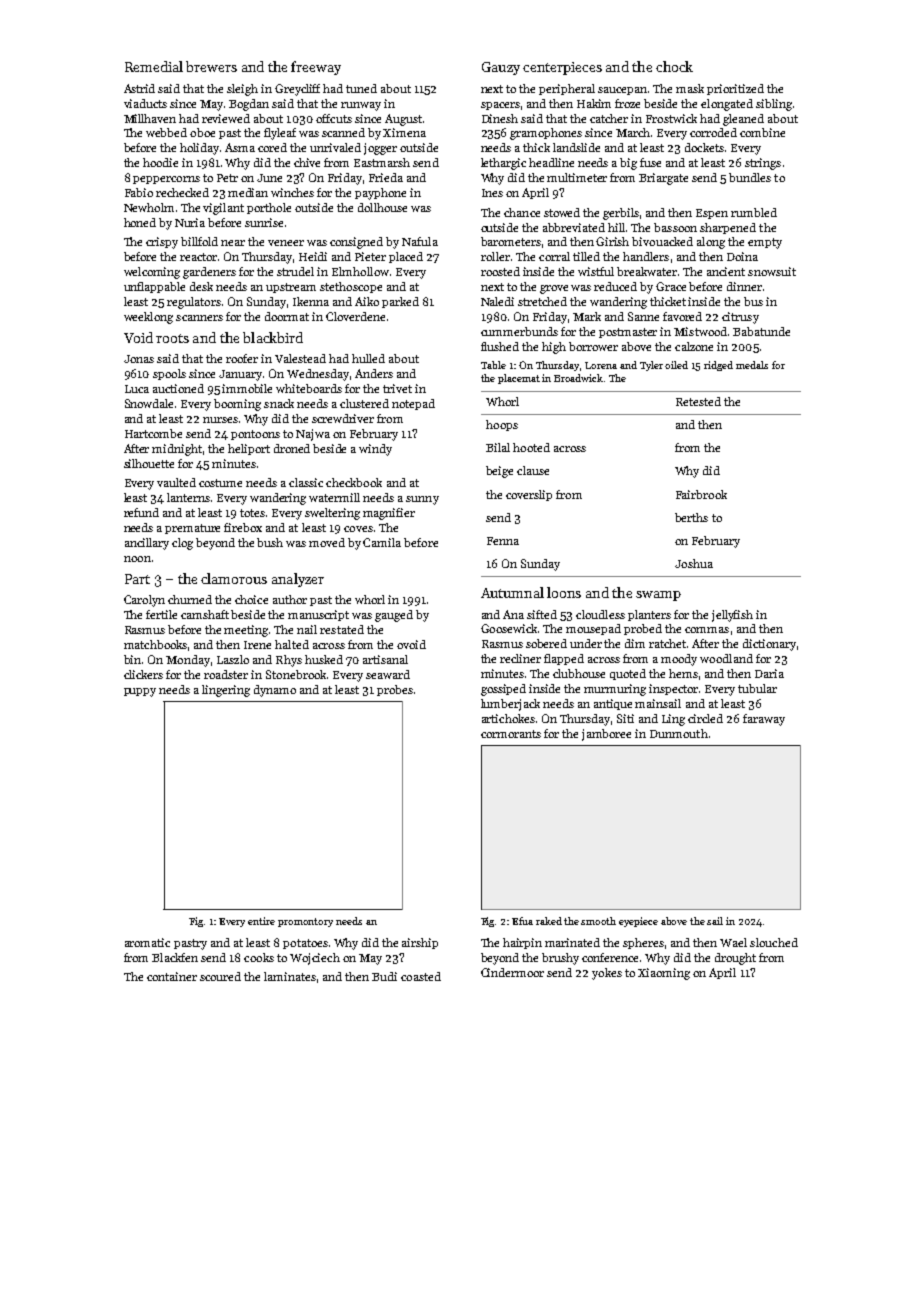 The image size is (924, 1308). I want to click on Gauzy, so click(501, 68).
